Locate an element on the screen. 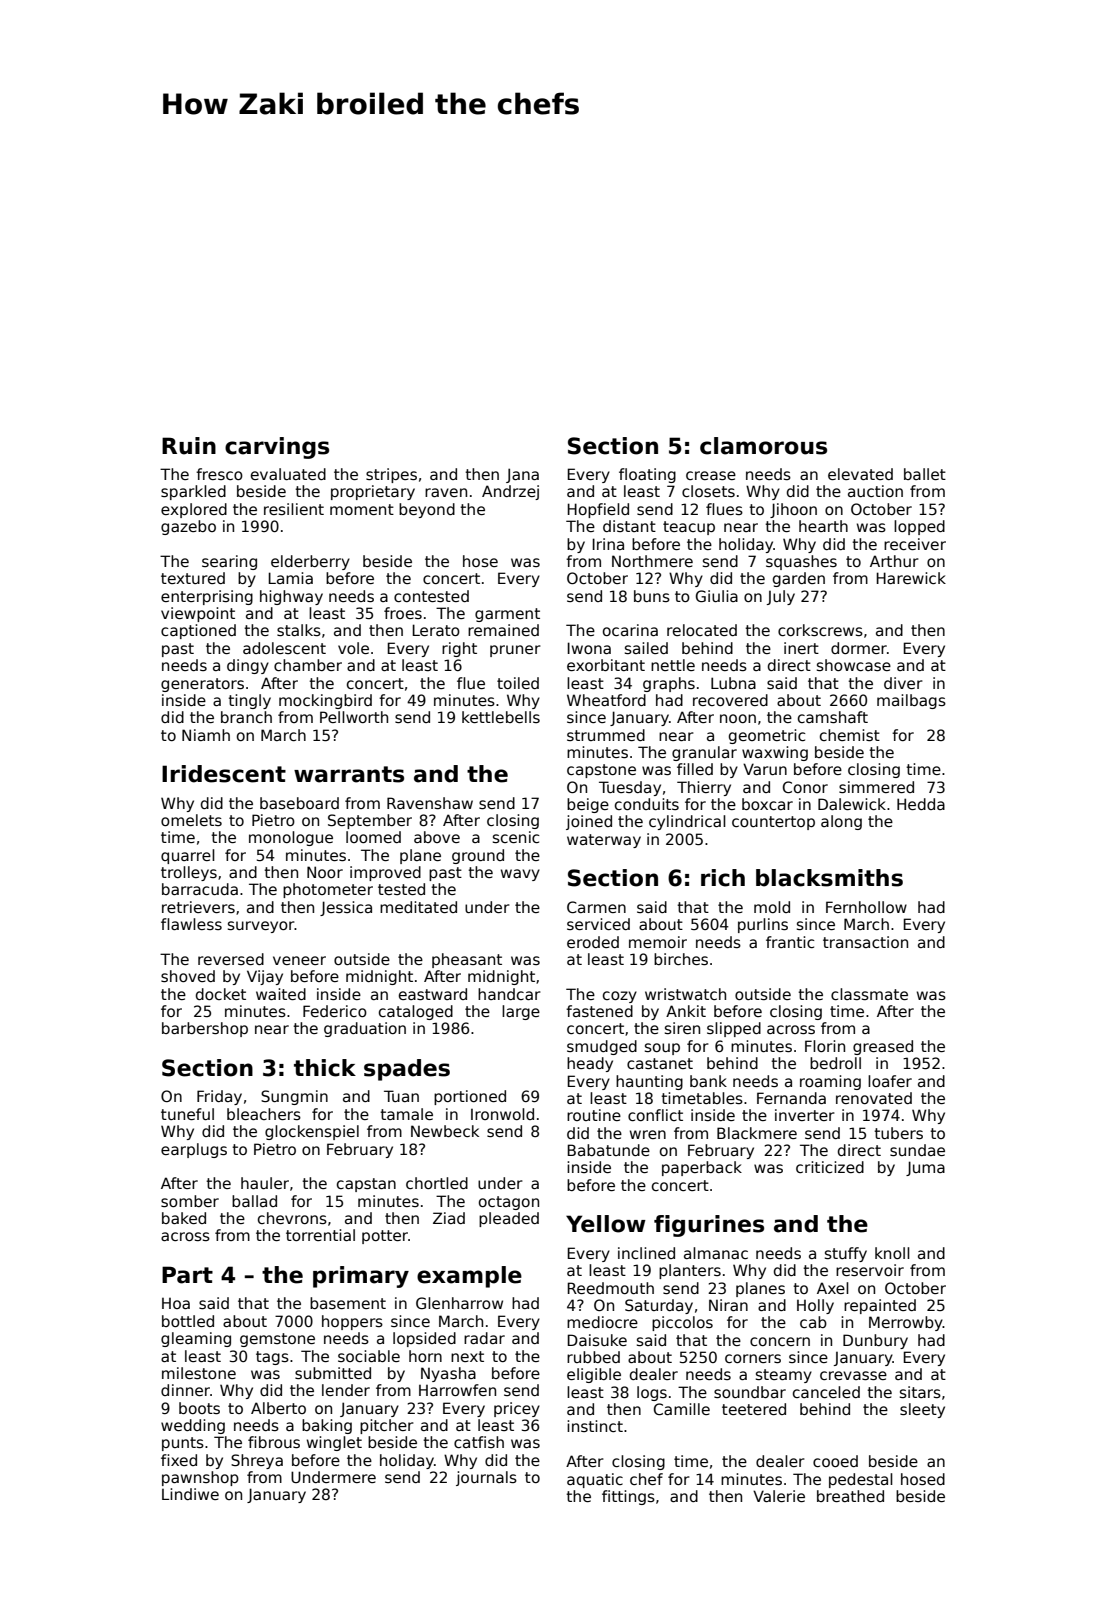 This screenshot has height=1603, width=1107. sitars is located at coordinates (920, 1392).
